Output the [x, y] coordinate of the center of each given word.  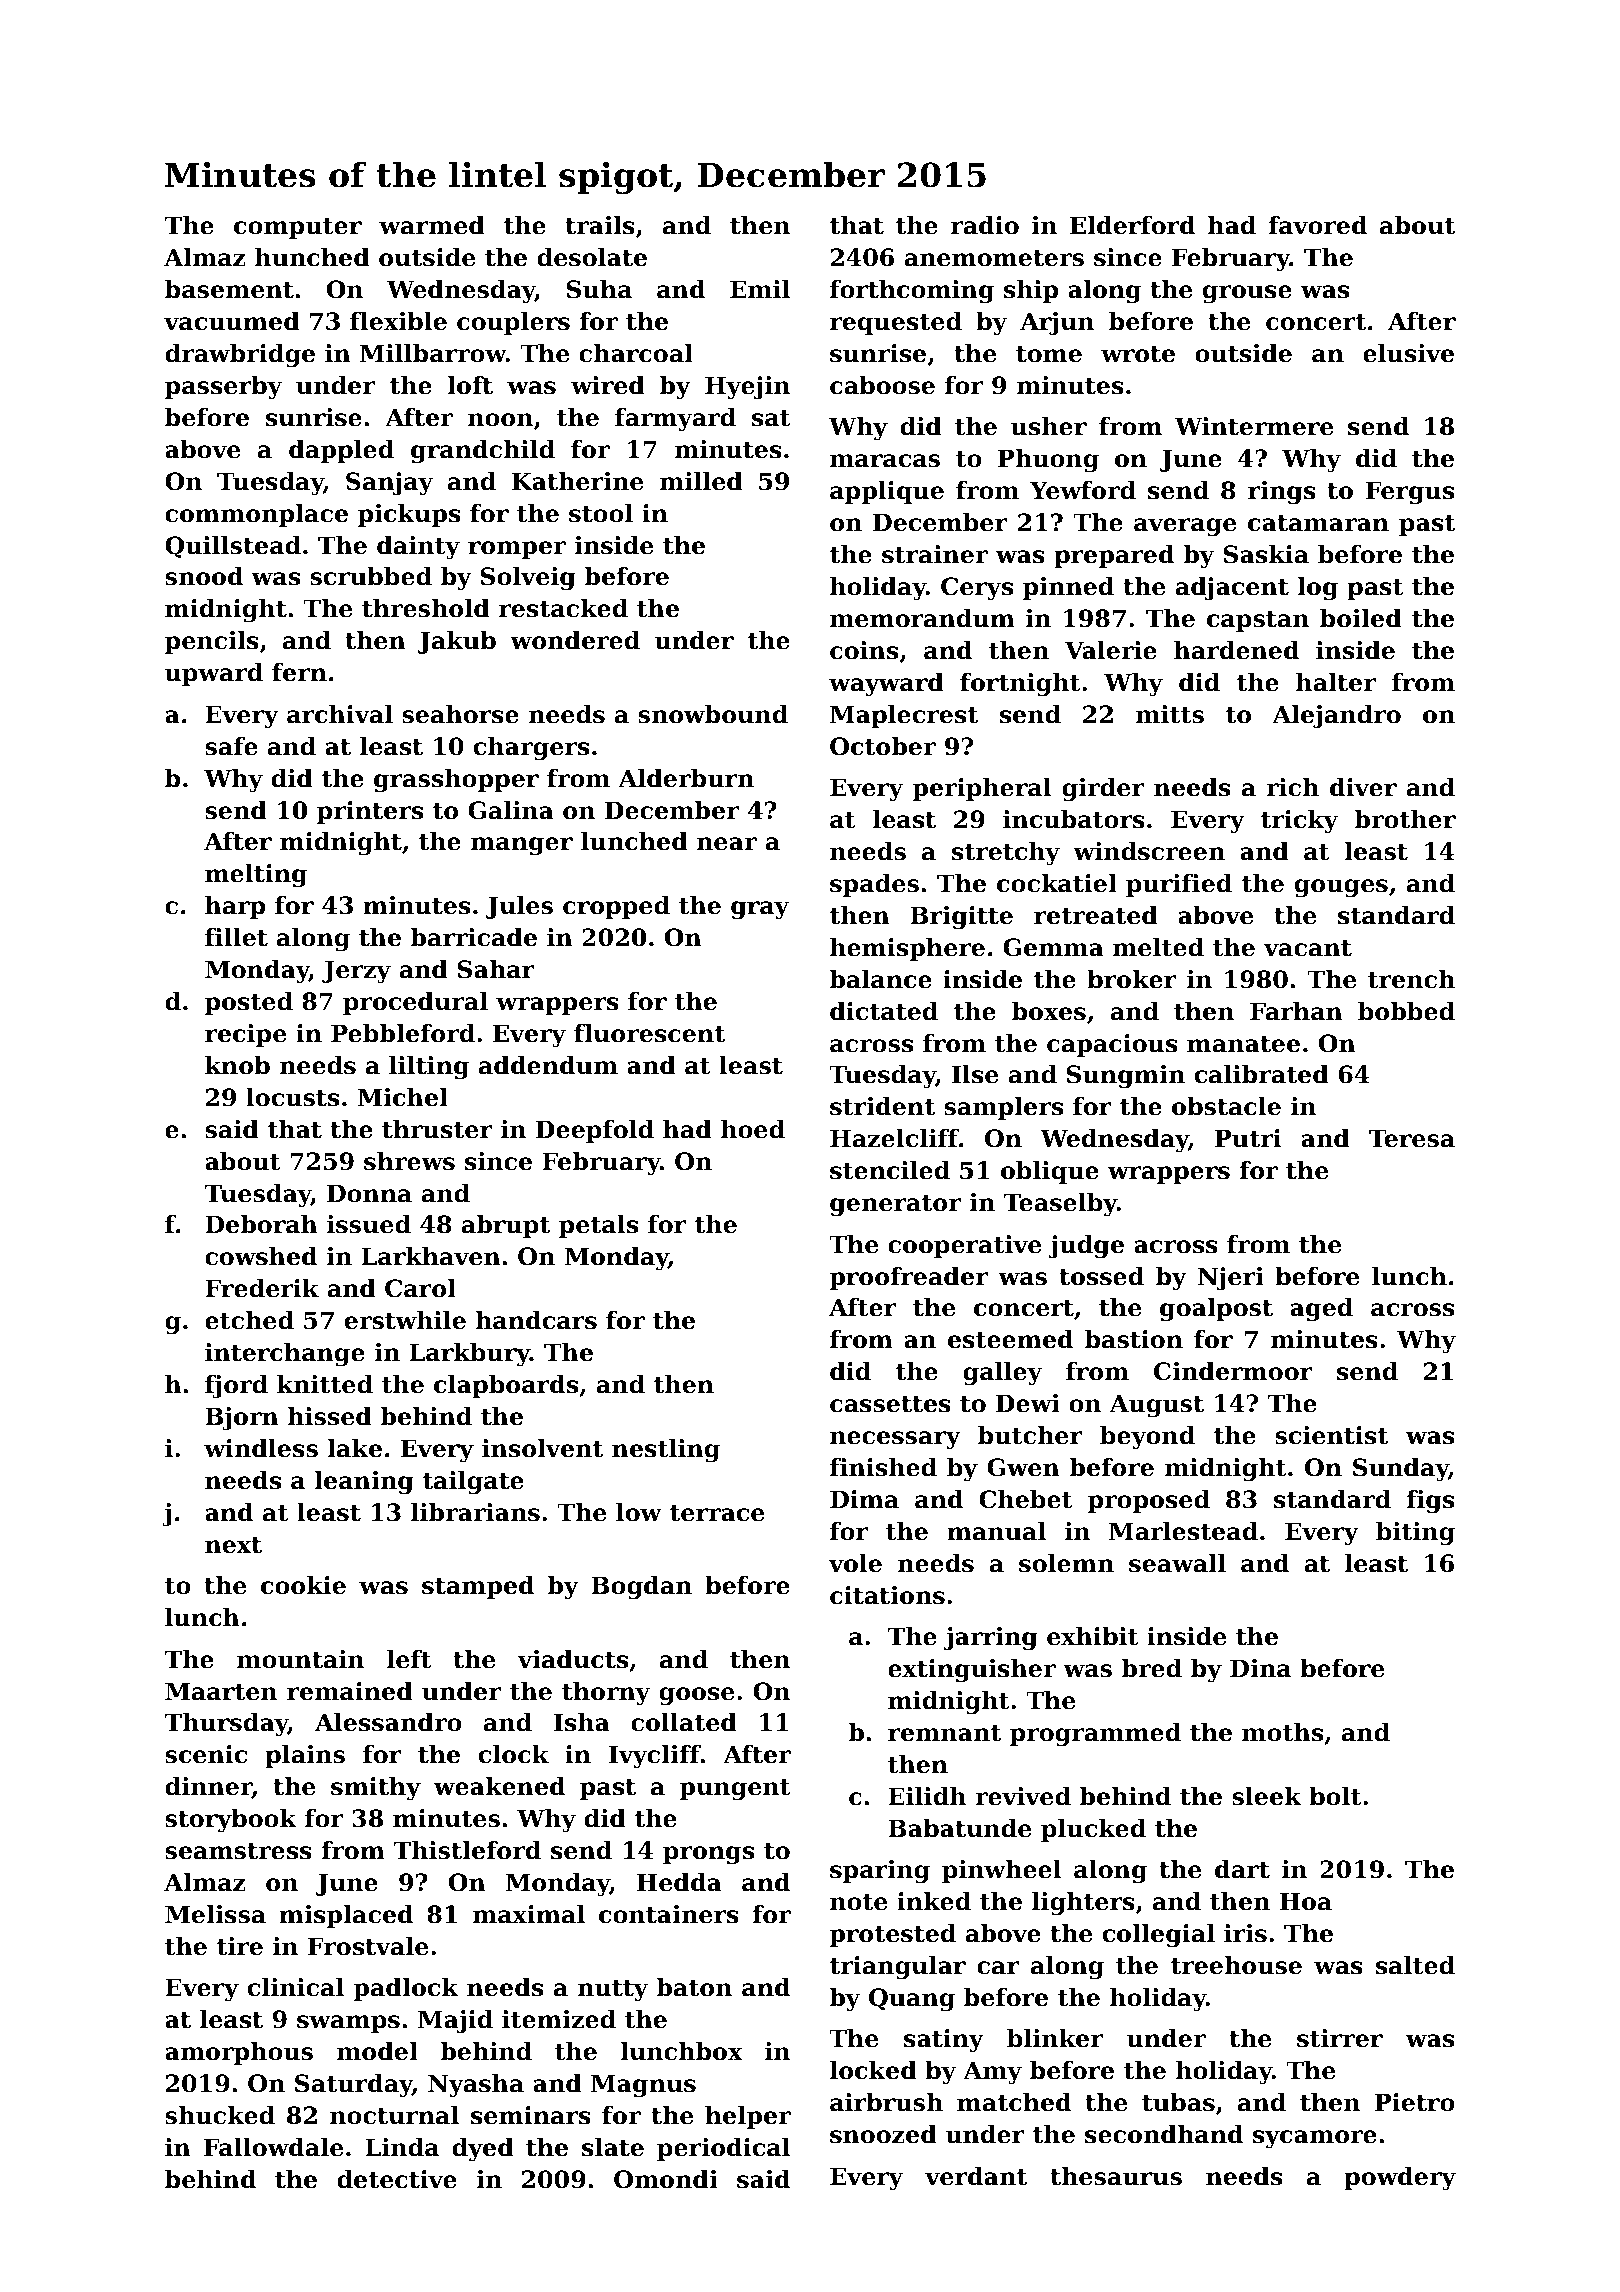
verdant [976, 2176]
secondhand [1164, 2134]
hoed [753, 1129]
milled [701, 481]
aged [1321, 1310]
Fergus [1410, 493]
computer [298, 228]
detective [397, 2179]
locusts [292, 1097]
